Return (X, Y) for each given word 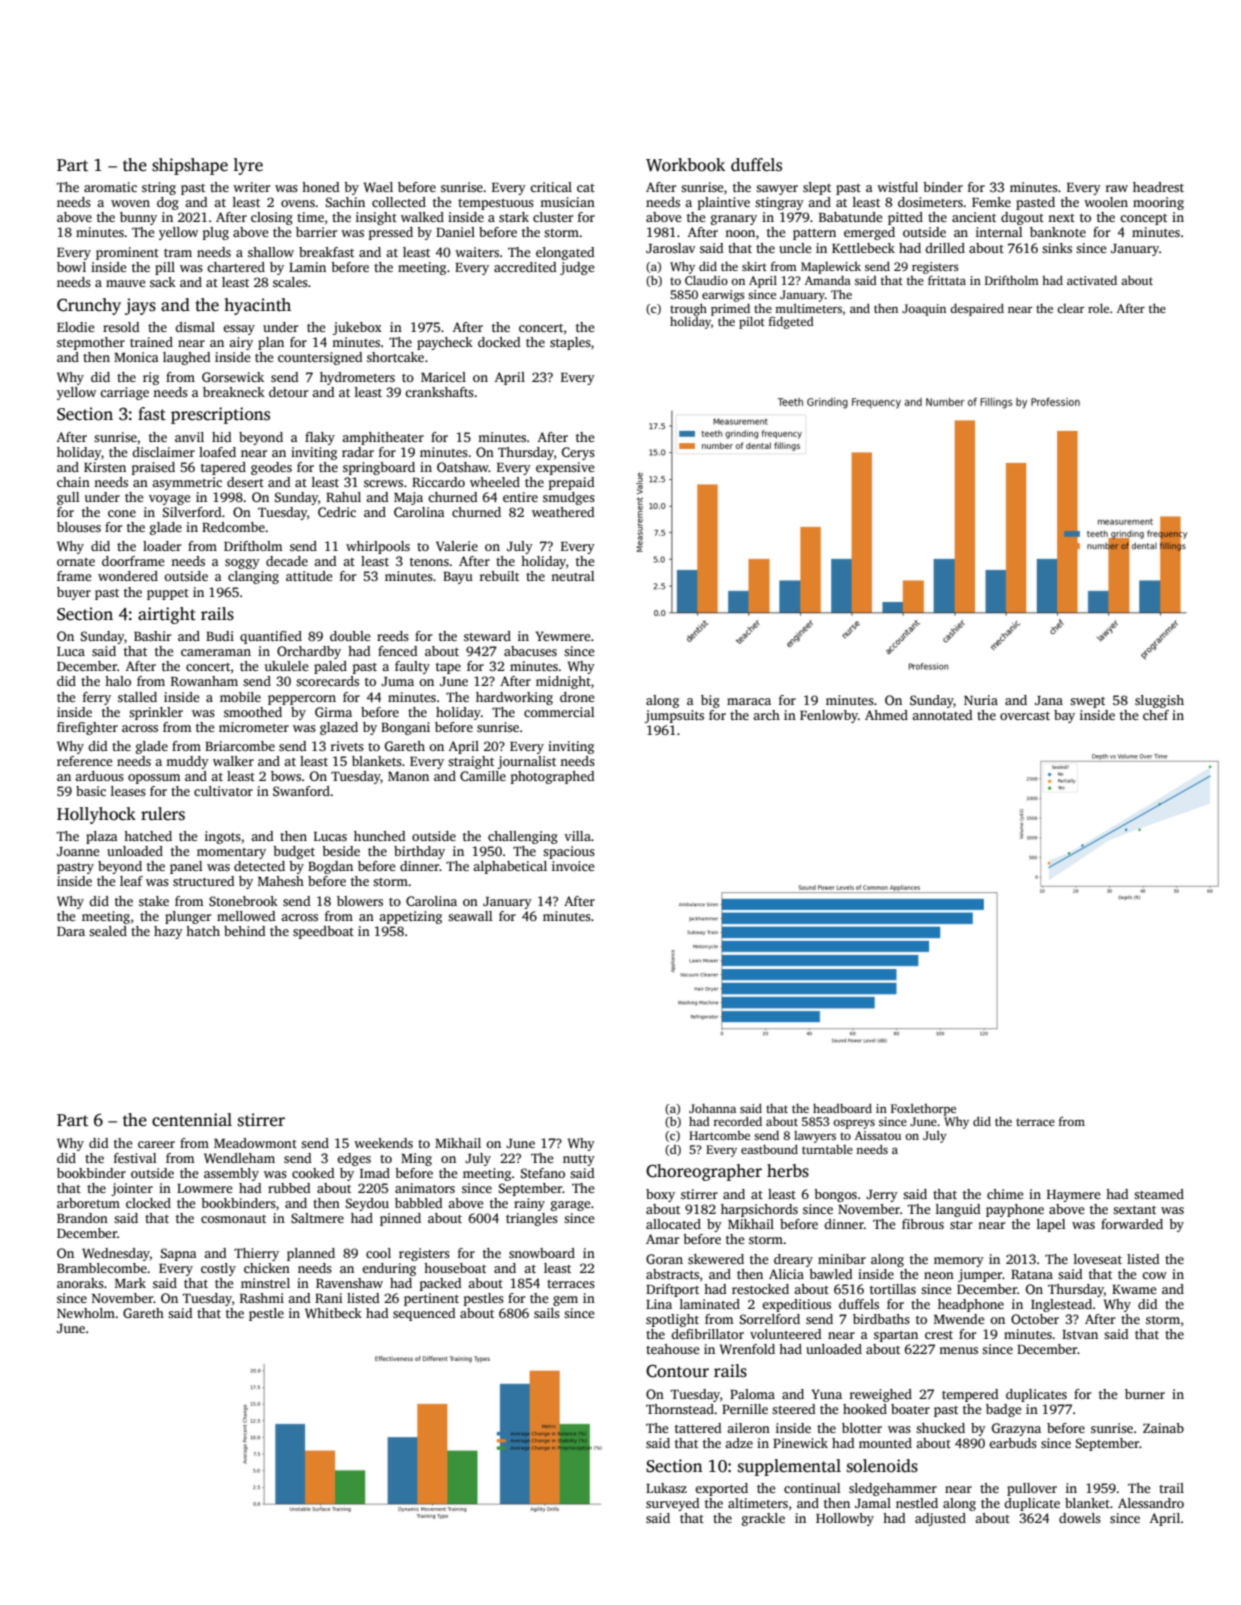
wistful (897, 187)
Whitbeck (333, 1313)
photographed (553, 777)
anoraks (80, 1283)
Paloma (752, 1394)
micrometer (254, 727)
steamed (1159, 1194)
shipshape (190, 166)
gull (68, 498)
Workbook (685, 165)
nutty (579, 1160)
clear (1070, 308)
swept (1087, 702)
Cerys (578, 453)
